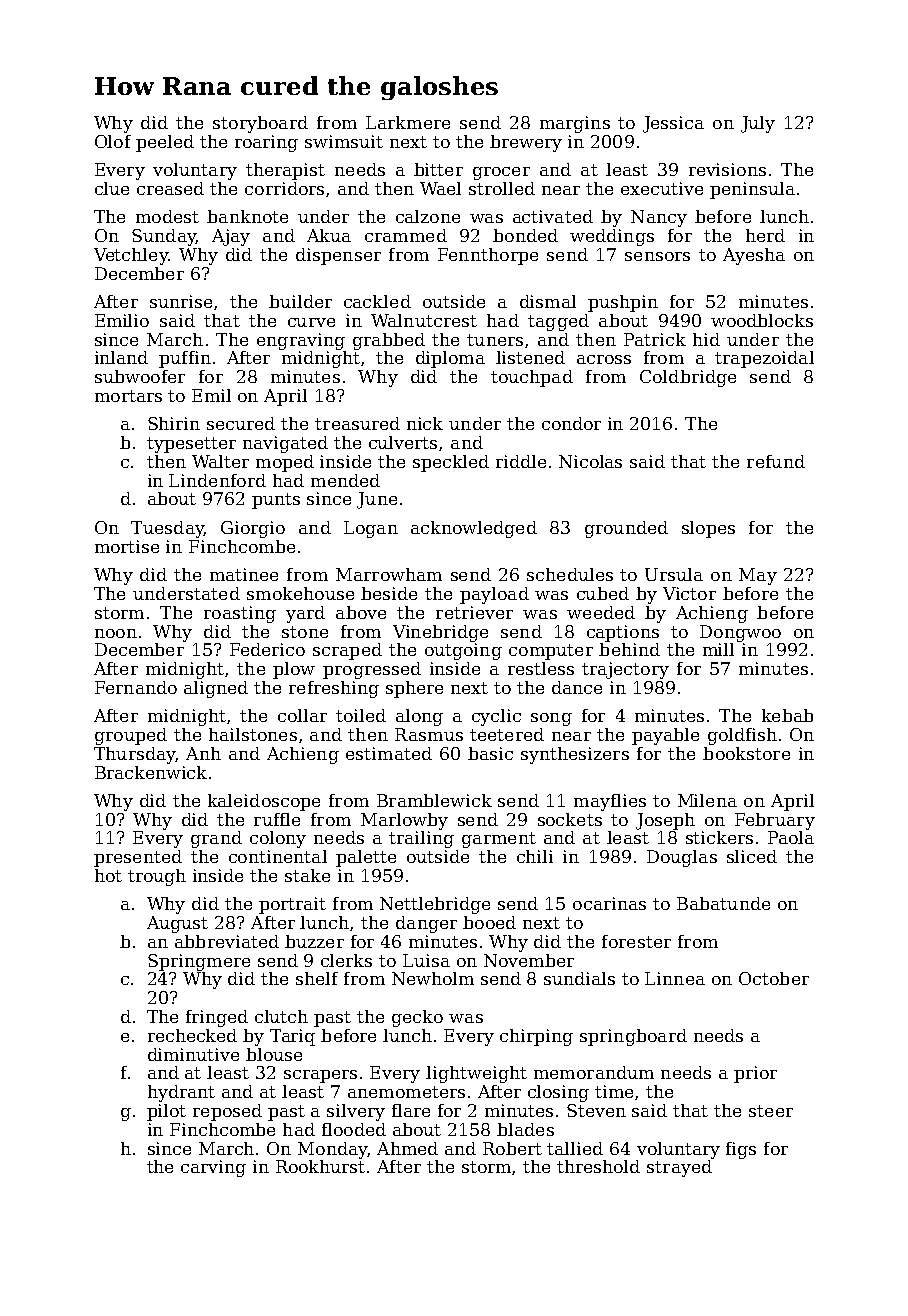  Describe the element at coordinates (199, 962) in the image. I see `Springmere` at that location.
